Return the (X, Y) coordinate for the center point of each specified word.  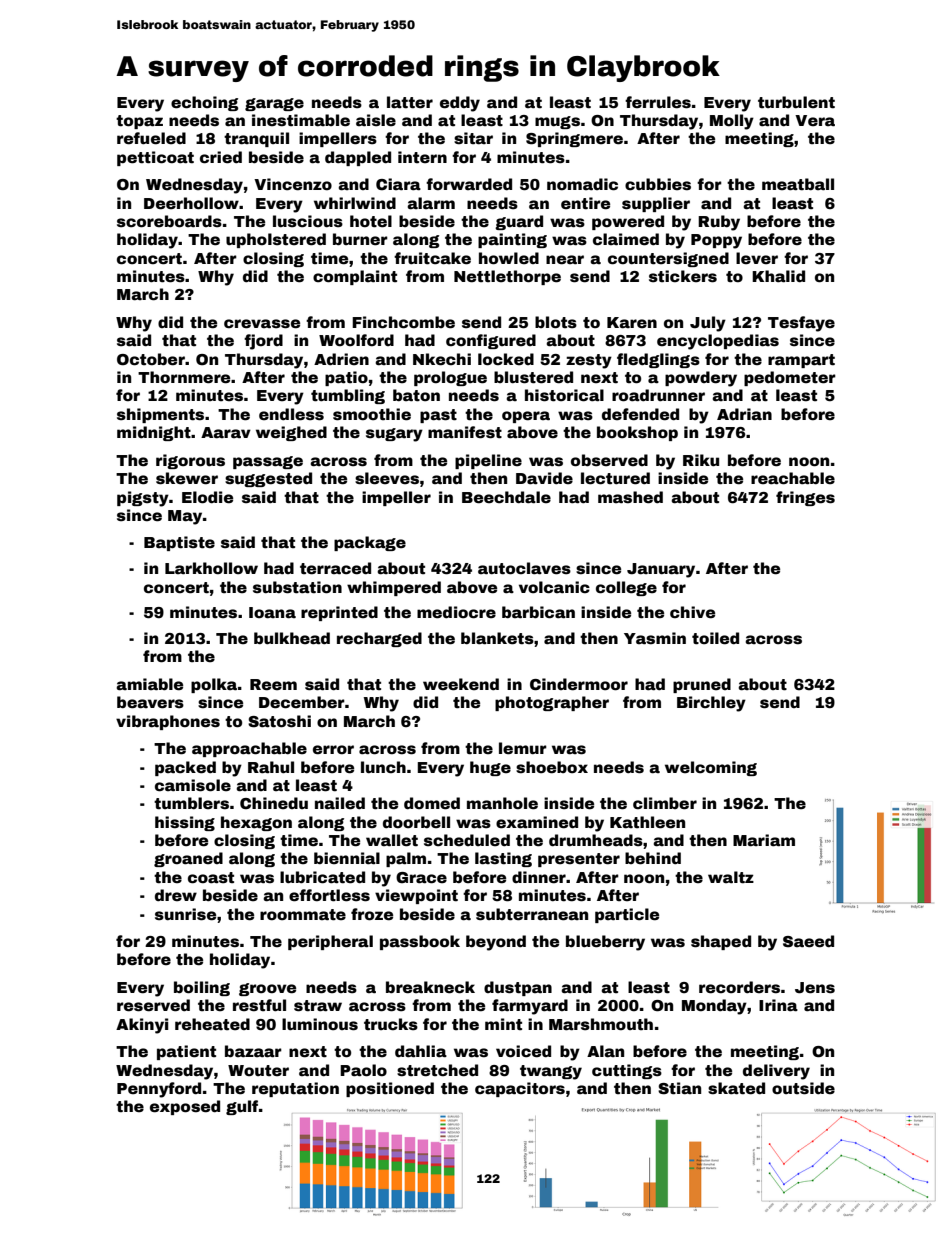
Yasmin (655, 638)
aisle (376, 120)
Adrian (744, 414)
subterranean (532, 914)
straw (318, 1006)
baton (416, 395)
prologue (450, 378)
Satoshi (279, 721)
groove (267, 989)
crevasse (262, 324)
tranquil (256, 139)
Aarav (226, 433)
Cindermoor (579, 684)
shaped (721, 942)
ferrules (658, 102)
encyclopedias (718, 342)
